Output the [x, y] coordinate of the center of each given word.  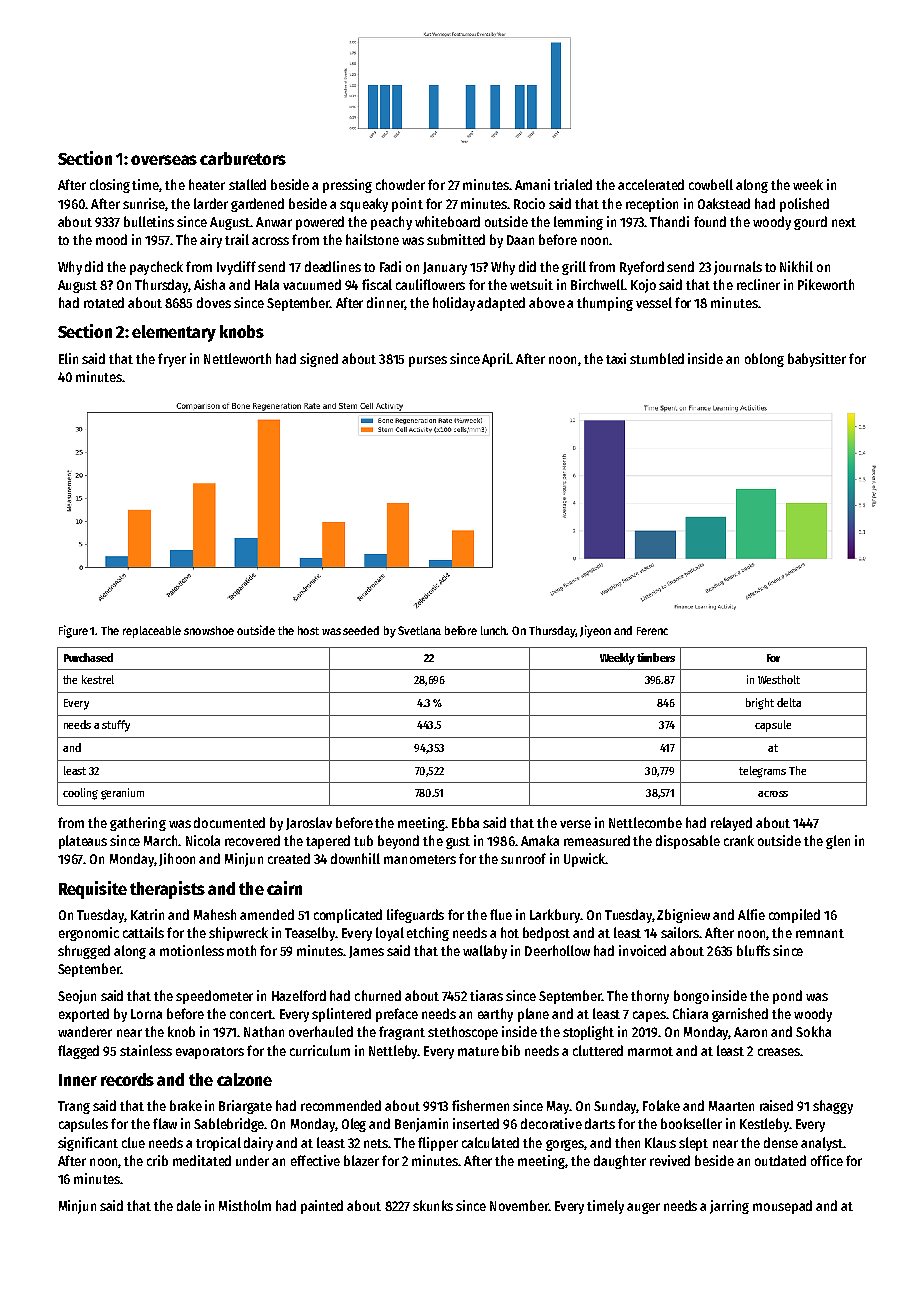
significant [88, 1144]
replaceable [152, 632]
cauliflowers [430, 284]
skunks [433, 1205]
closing [110, 186]
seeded [361, 630]
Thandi [669, 221]
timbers [656, 657]
